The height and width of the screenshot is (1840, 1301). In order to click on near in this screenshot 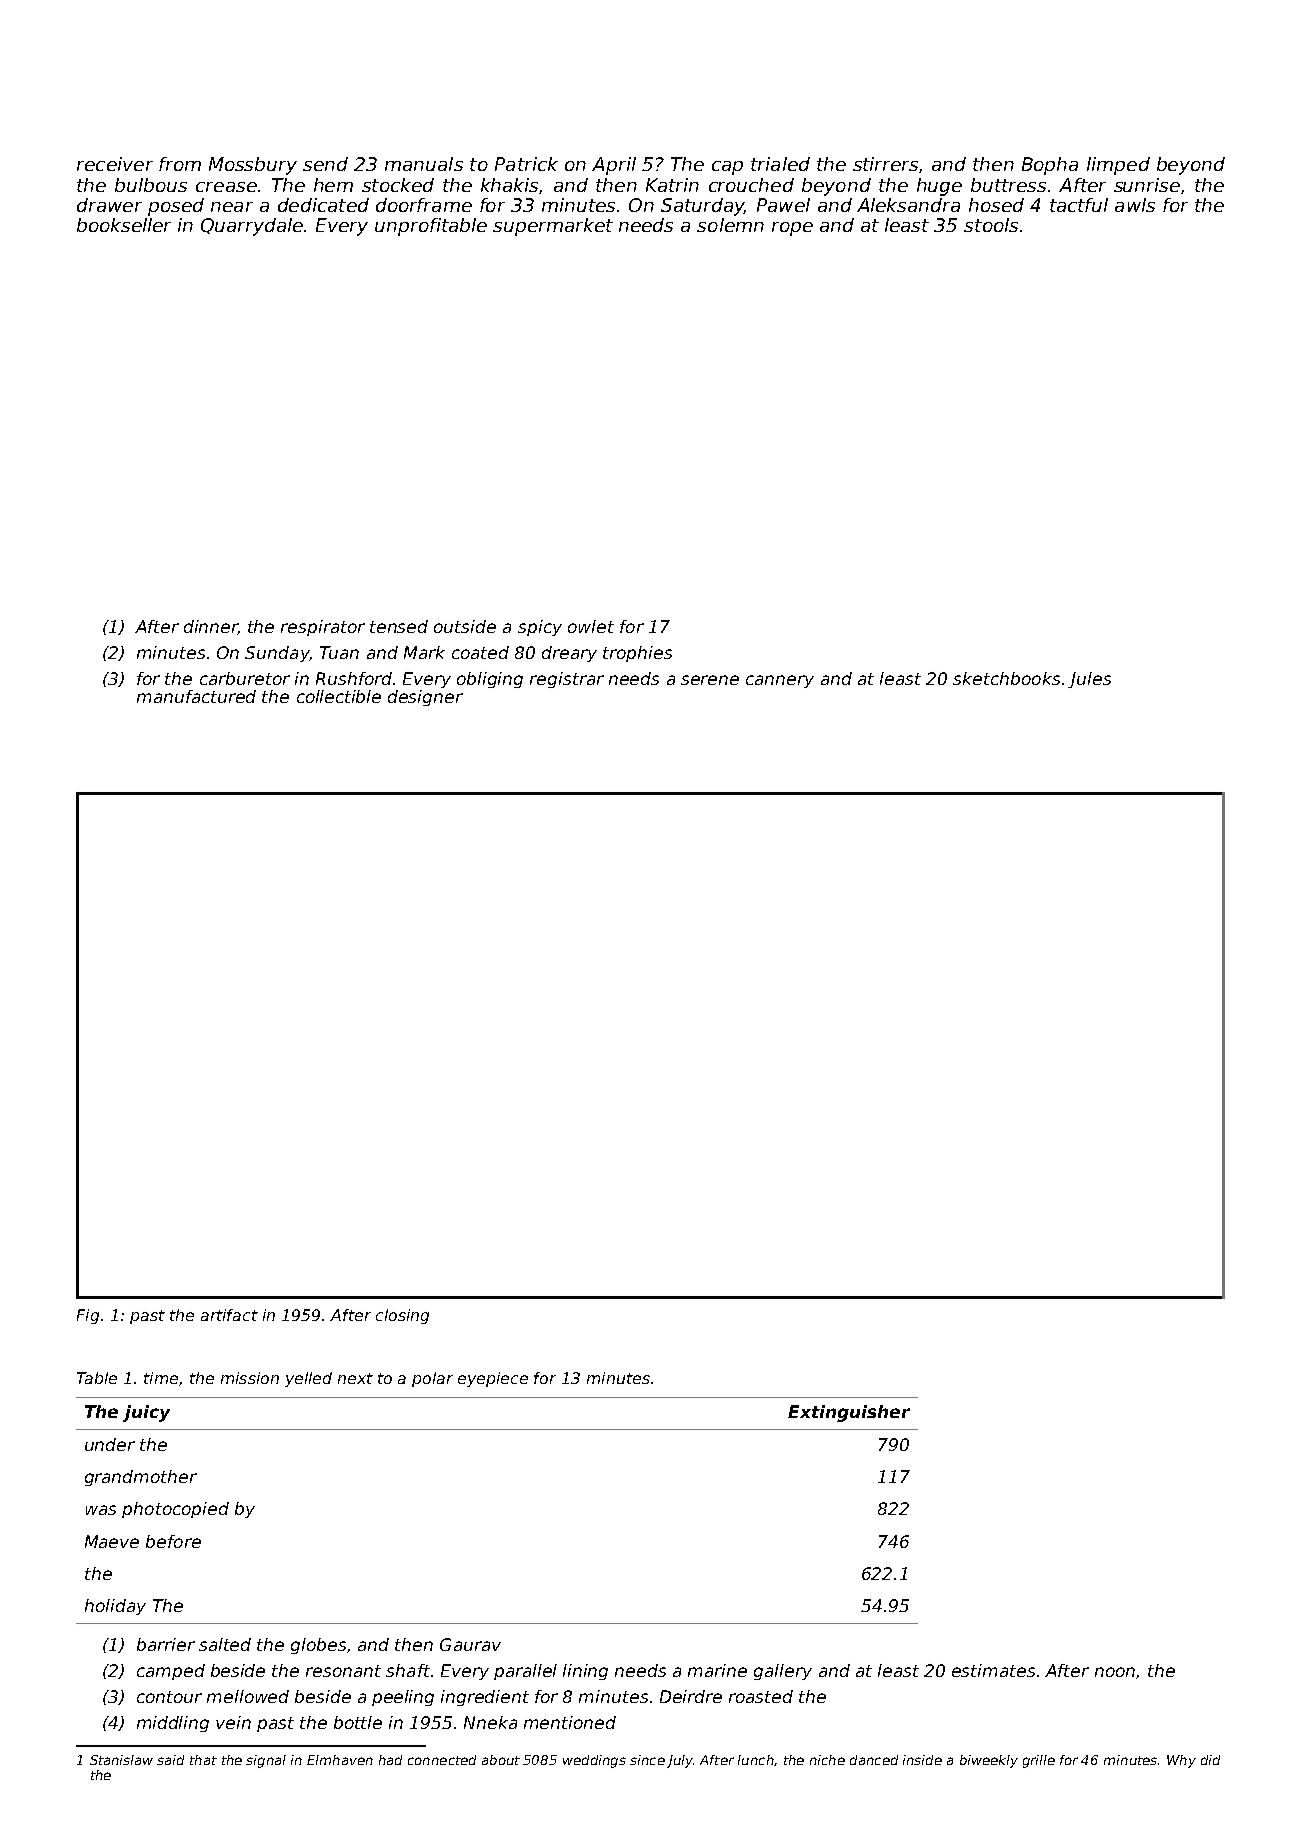, I will do `click(232, 207)`.
